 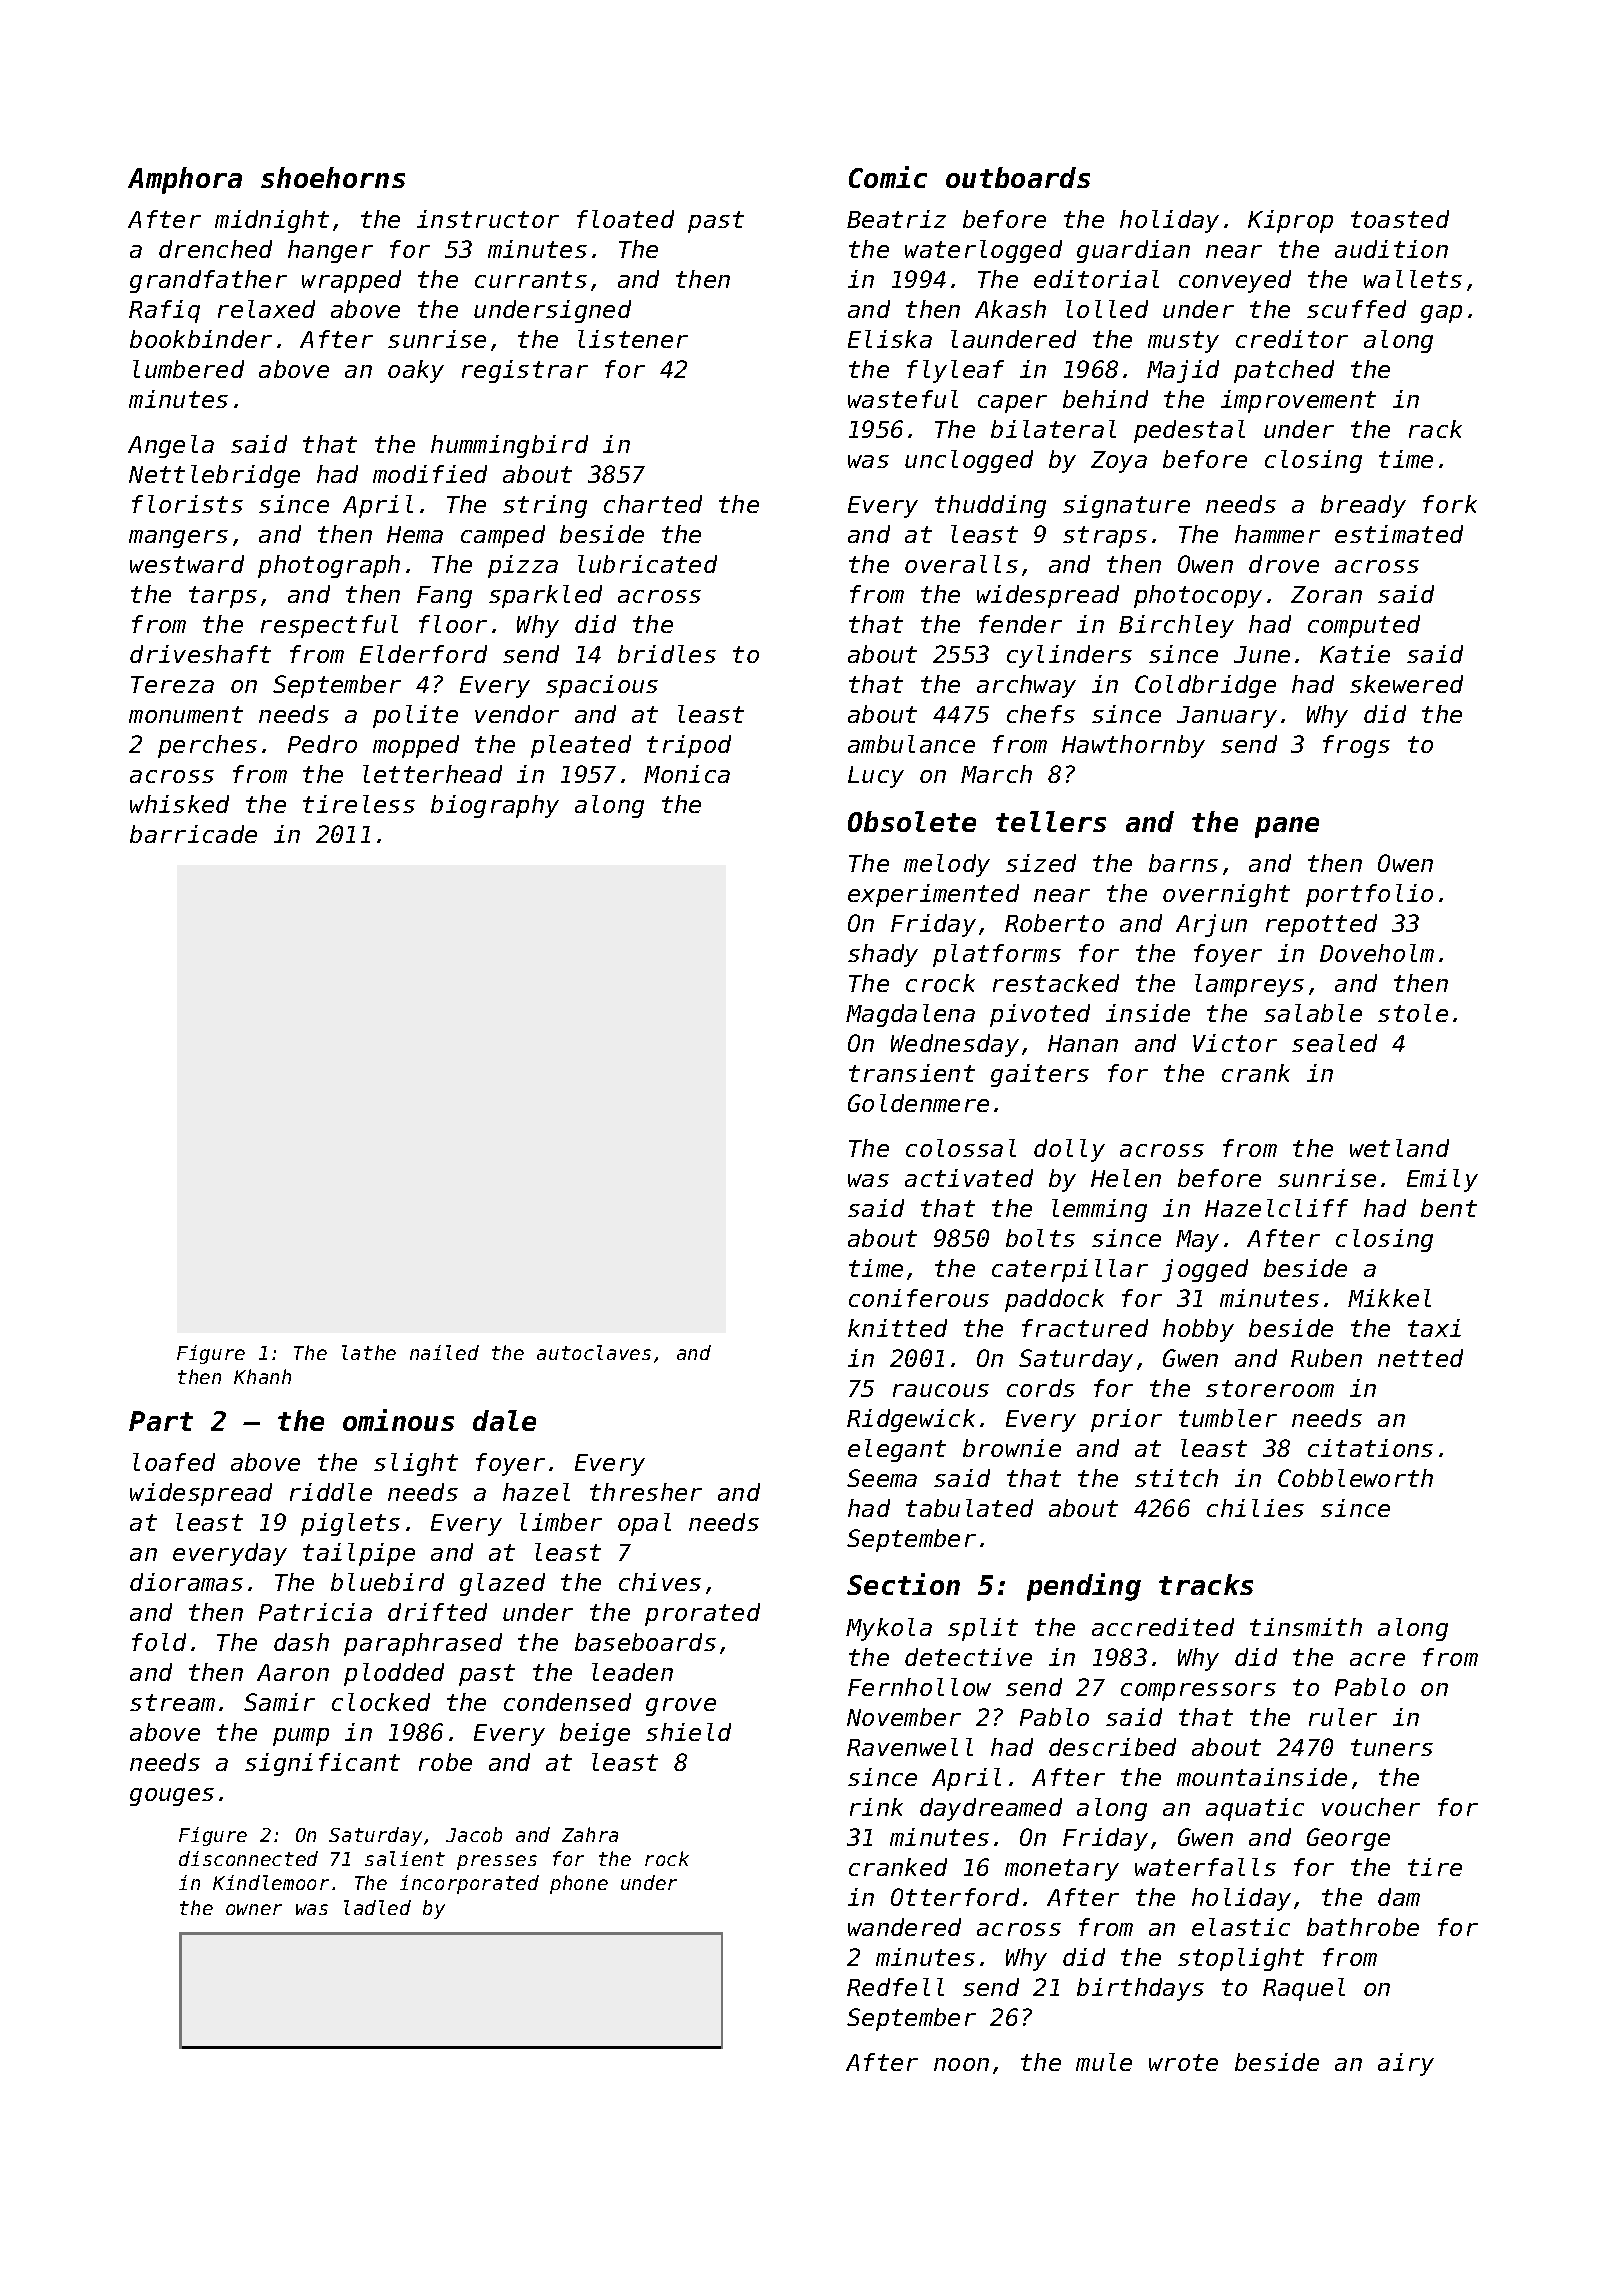 I want to click on transient, so click(x=912, y=1073).
